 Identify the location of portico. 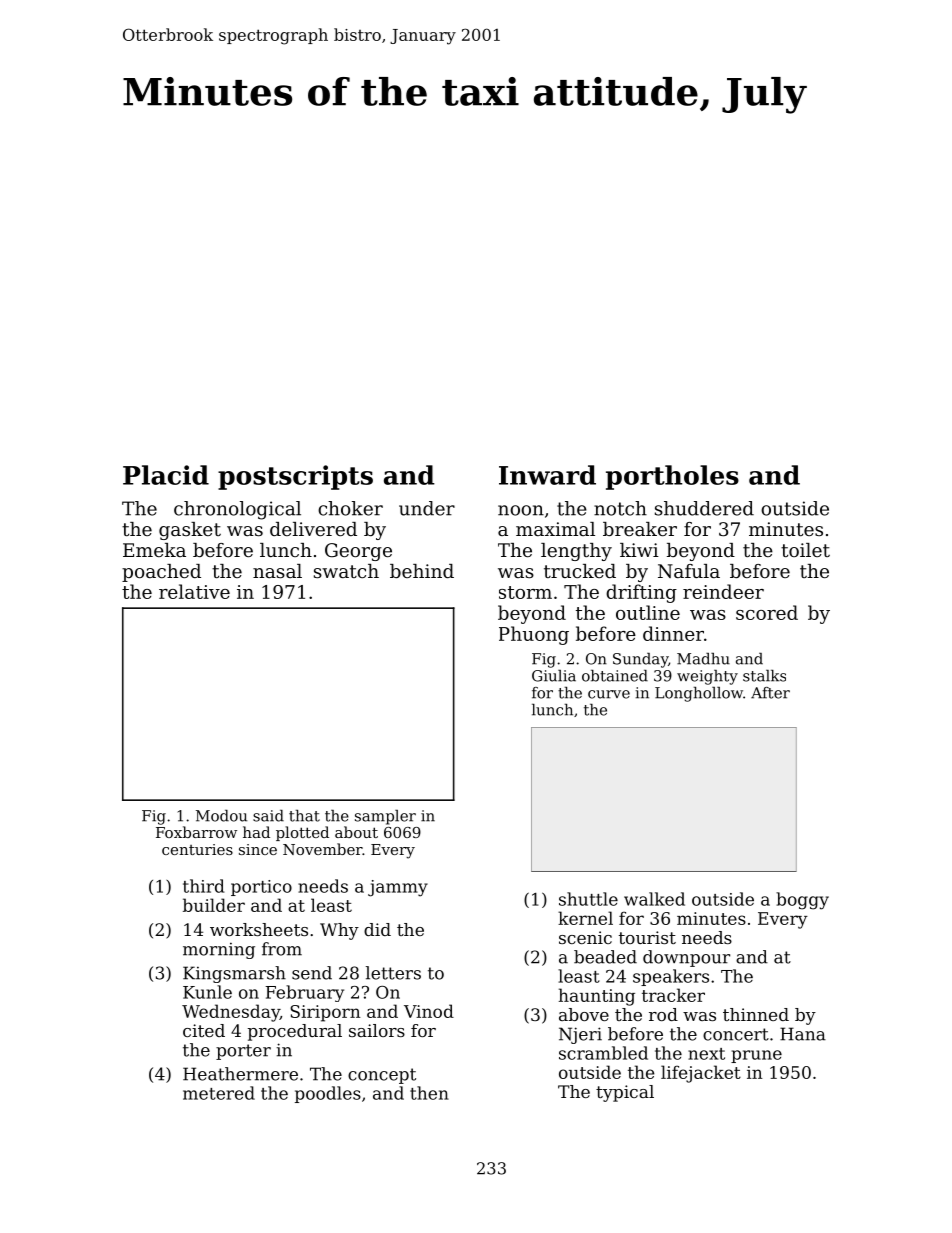
(261, 888).
